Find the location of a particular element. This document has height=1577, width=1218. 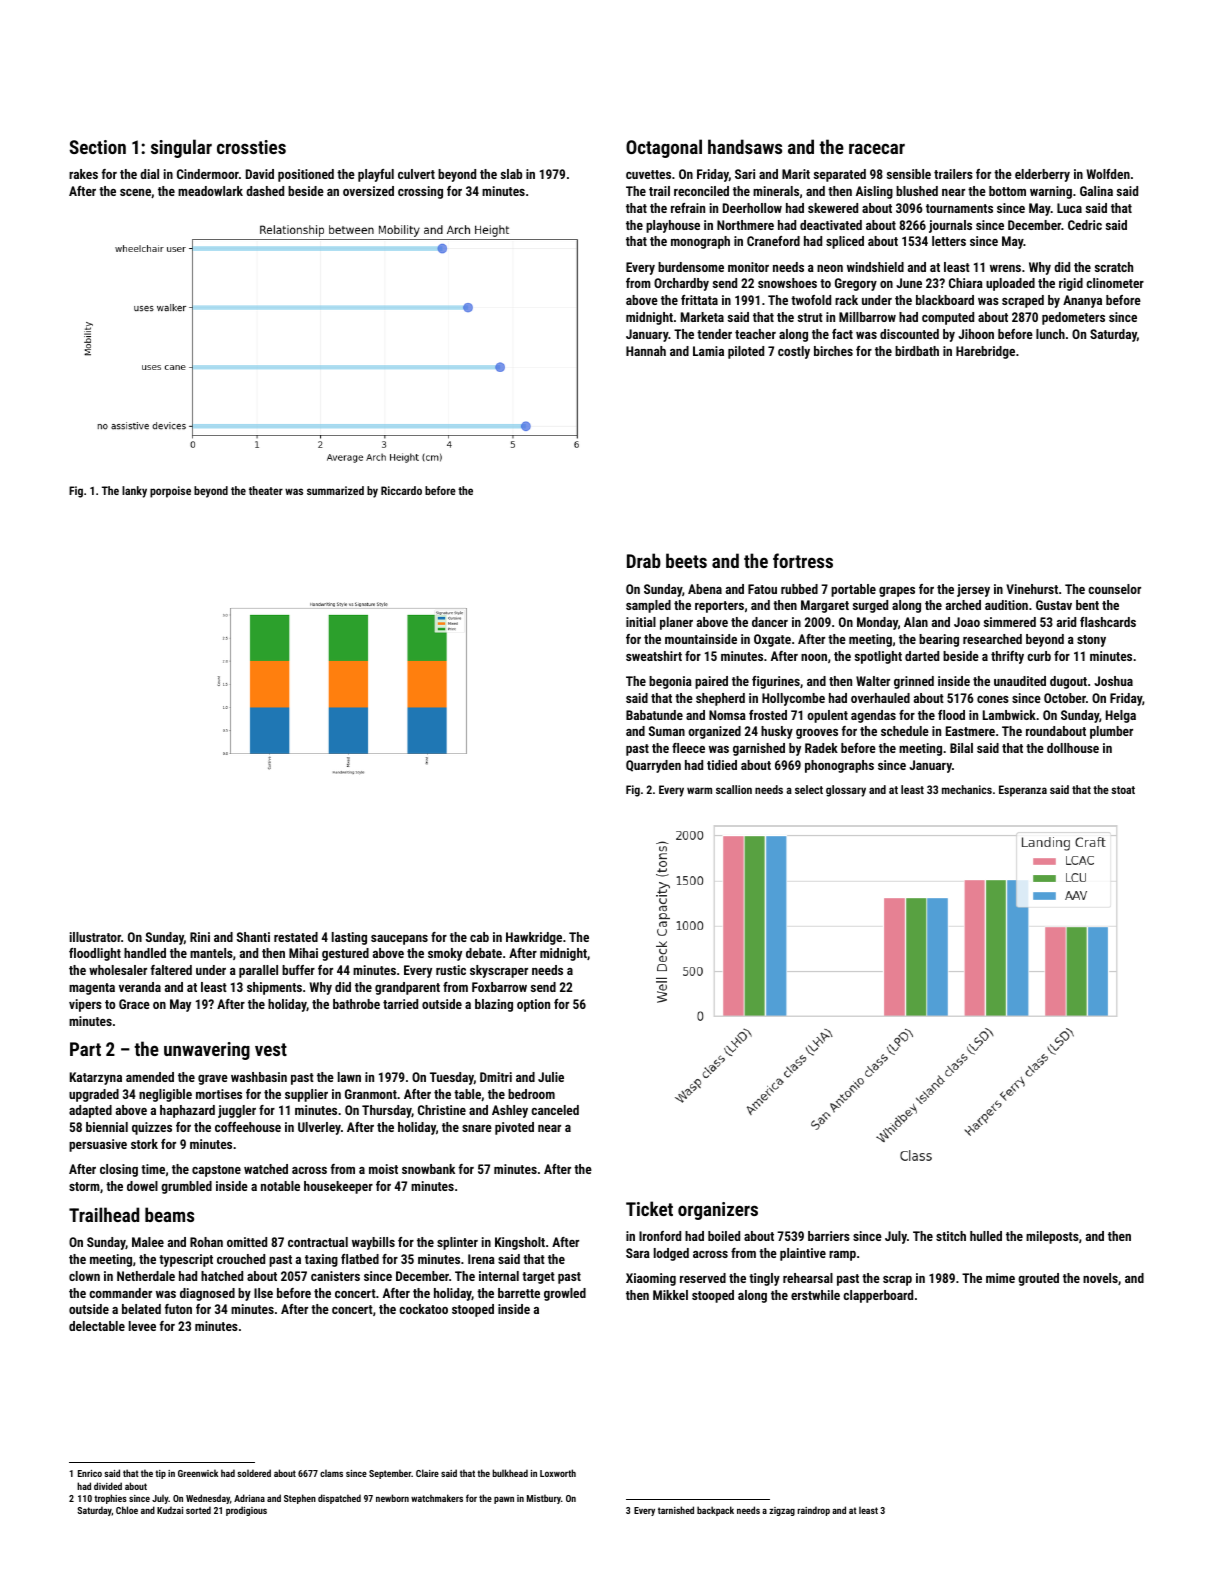

mileposts is located at coordinates (1052, 1237).
